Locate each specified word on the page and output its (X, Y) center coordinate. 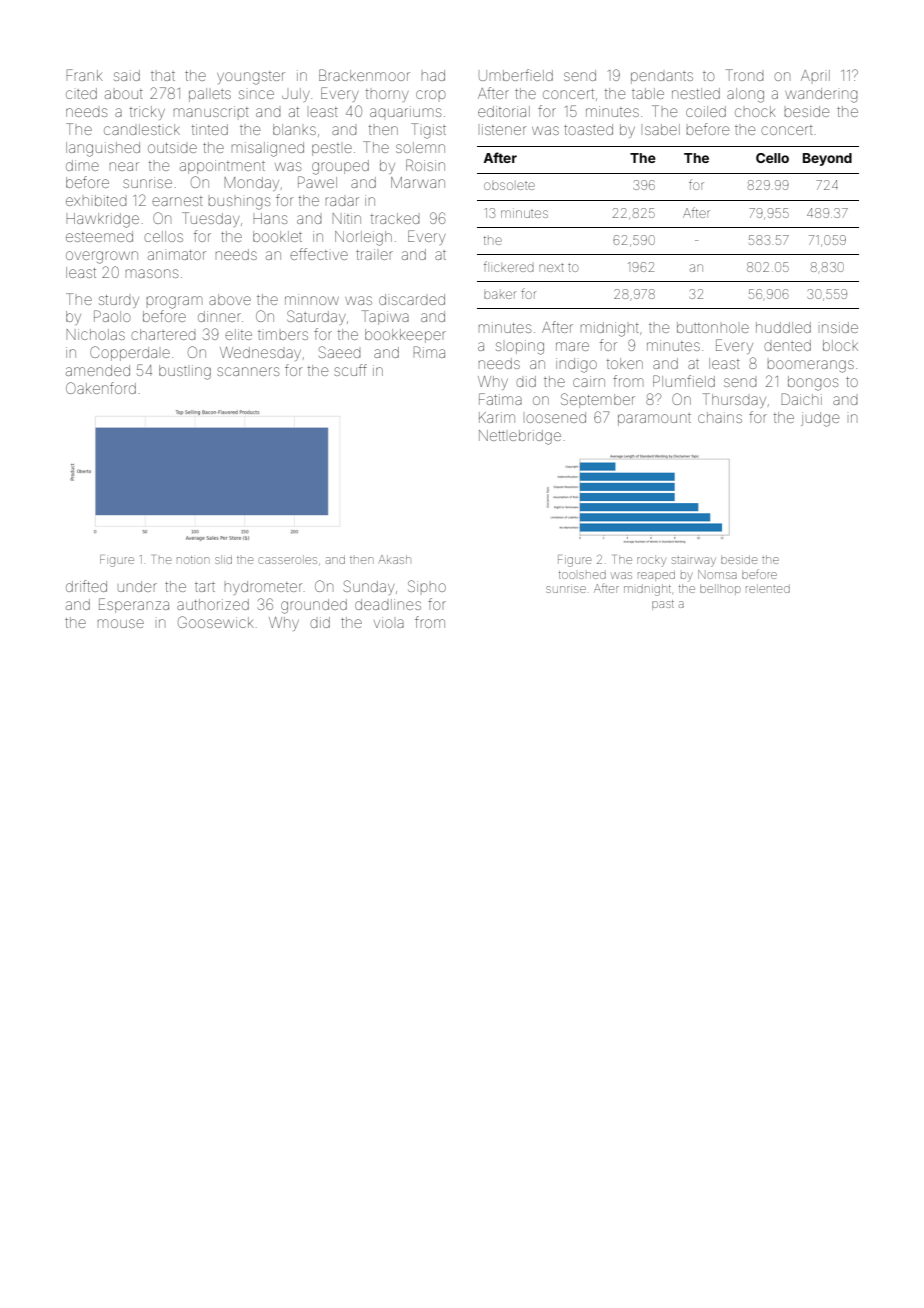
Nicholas (95, 334)
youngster (251, 78)
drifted (86, 586)
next (551, 267)
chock (755, 111)
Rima (429, 352)
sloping (520, 347)
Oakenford (101, 388)
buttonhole (713, 327)
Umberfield (516, 75)
